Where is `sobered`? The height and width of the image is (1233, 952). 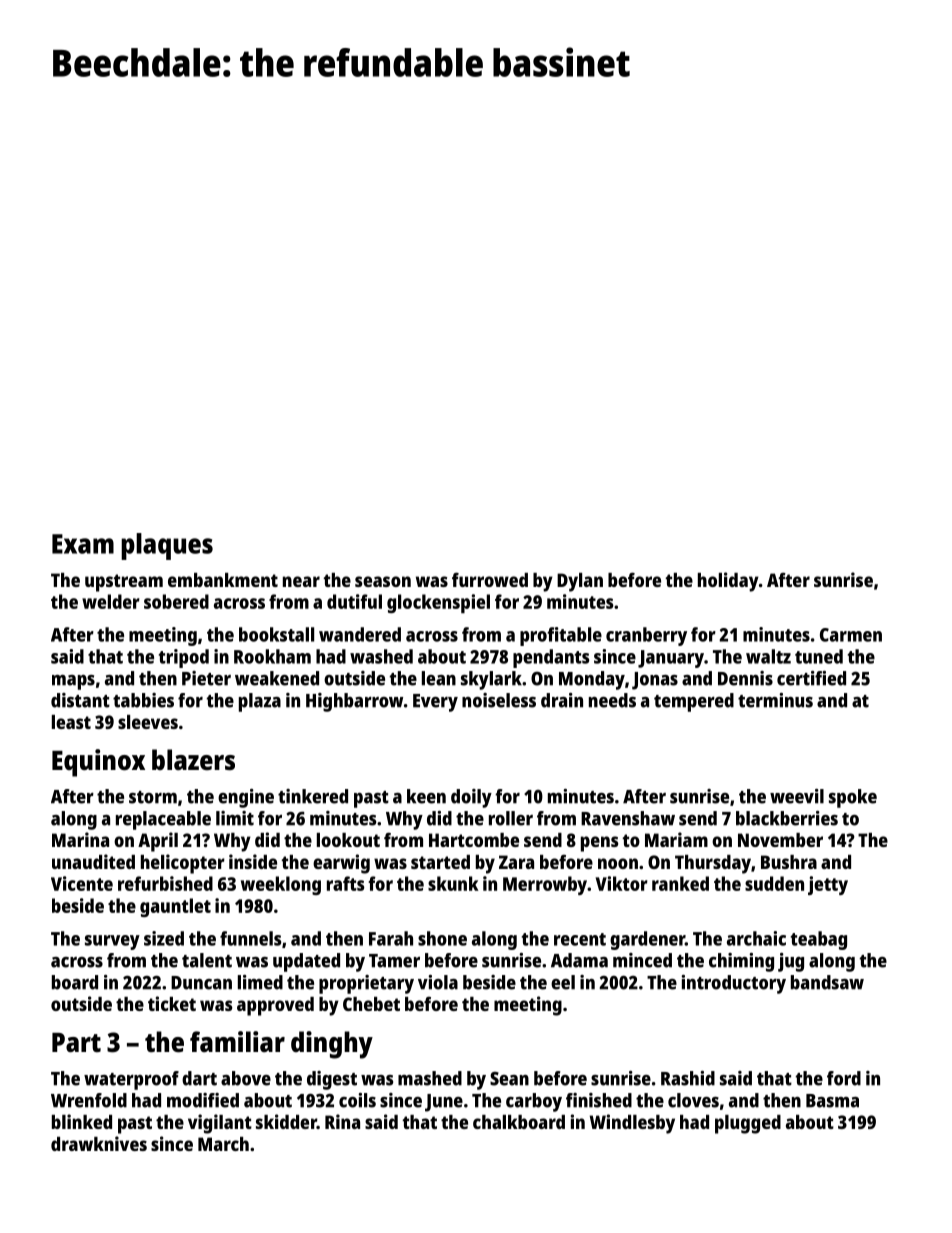 sobered is located at coordinates (176, 601).
